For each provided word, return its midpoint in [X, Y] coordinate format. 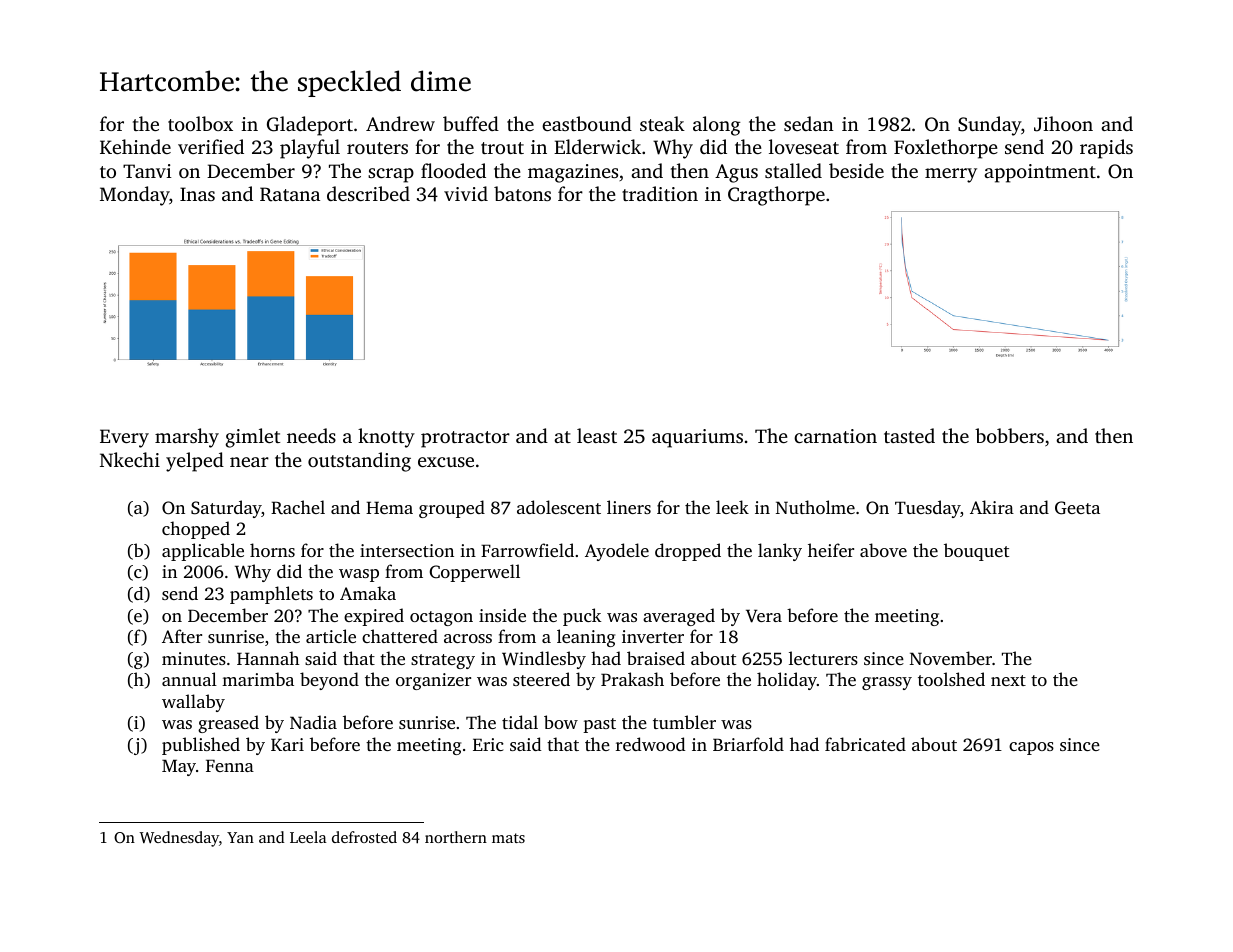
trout [502, 148]
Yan [240, 837]
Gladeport [310, 126]
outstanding [359, 462]
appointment [1040, 173]
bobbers [1009, 435]
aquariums [697, 438]
